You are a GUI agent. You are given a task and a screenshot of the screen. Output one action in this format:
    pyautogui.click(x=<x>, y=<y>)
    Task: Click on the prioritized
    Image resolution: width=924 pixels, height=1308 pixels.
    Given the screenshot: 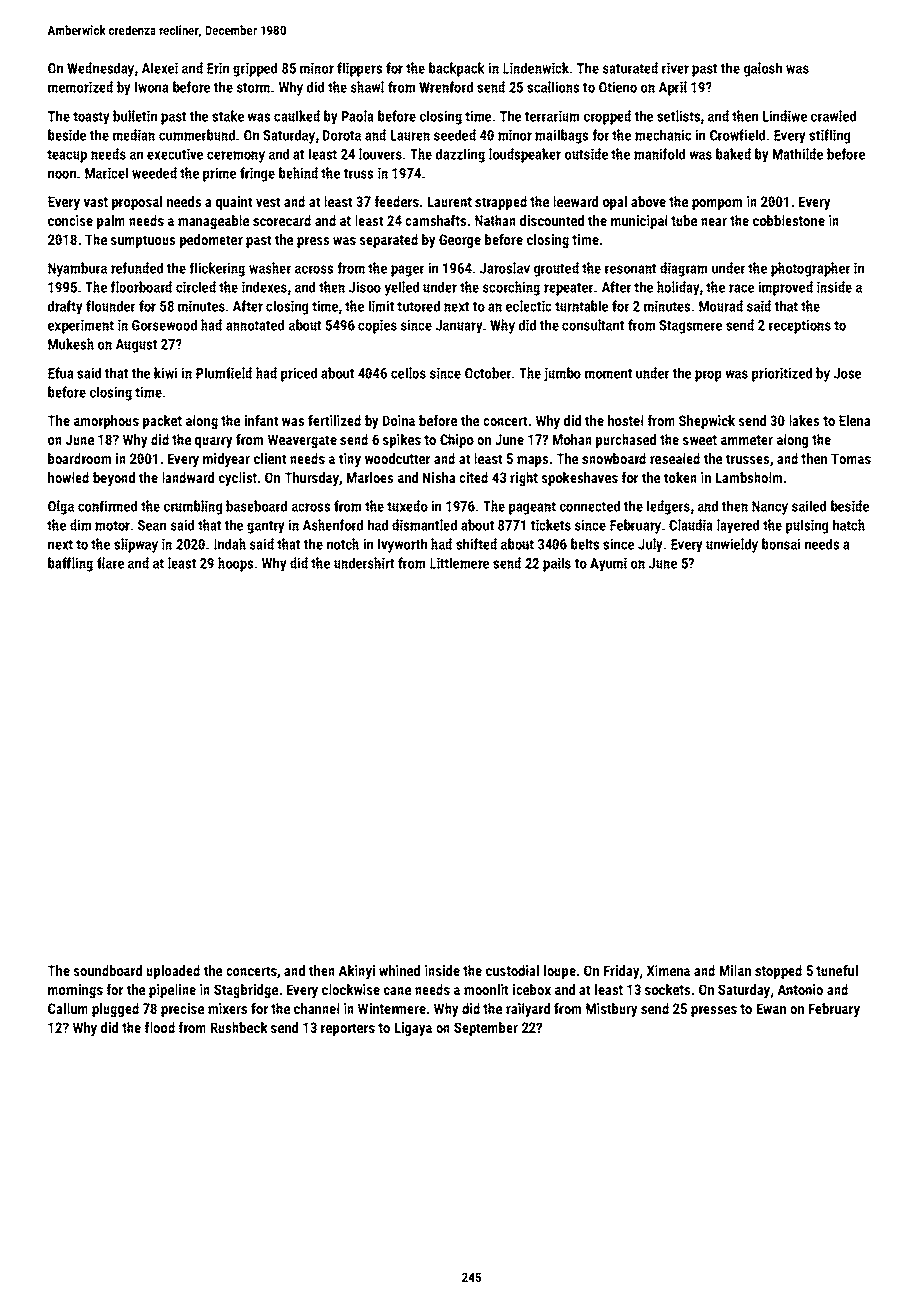 What is the action you would take?
    pyautogui.click(x=782, y=374)
